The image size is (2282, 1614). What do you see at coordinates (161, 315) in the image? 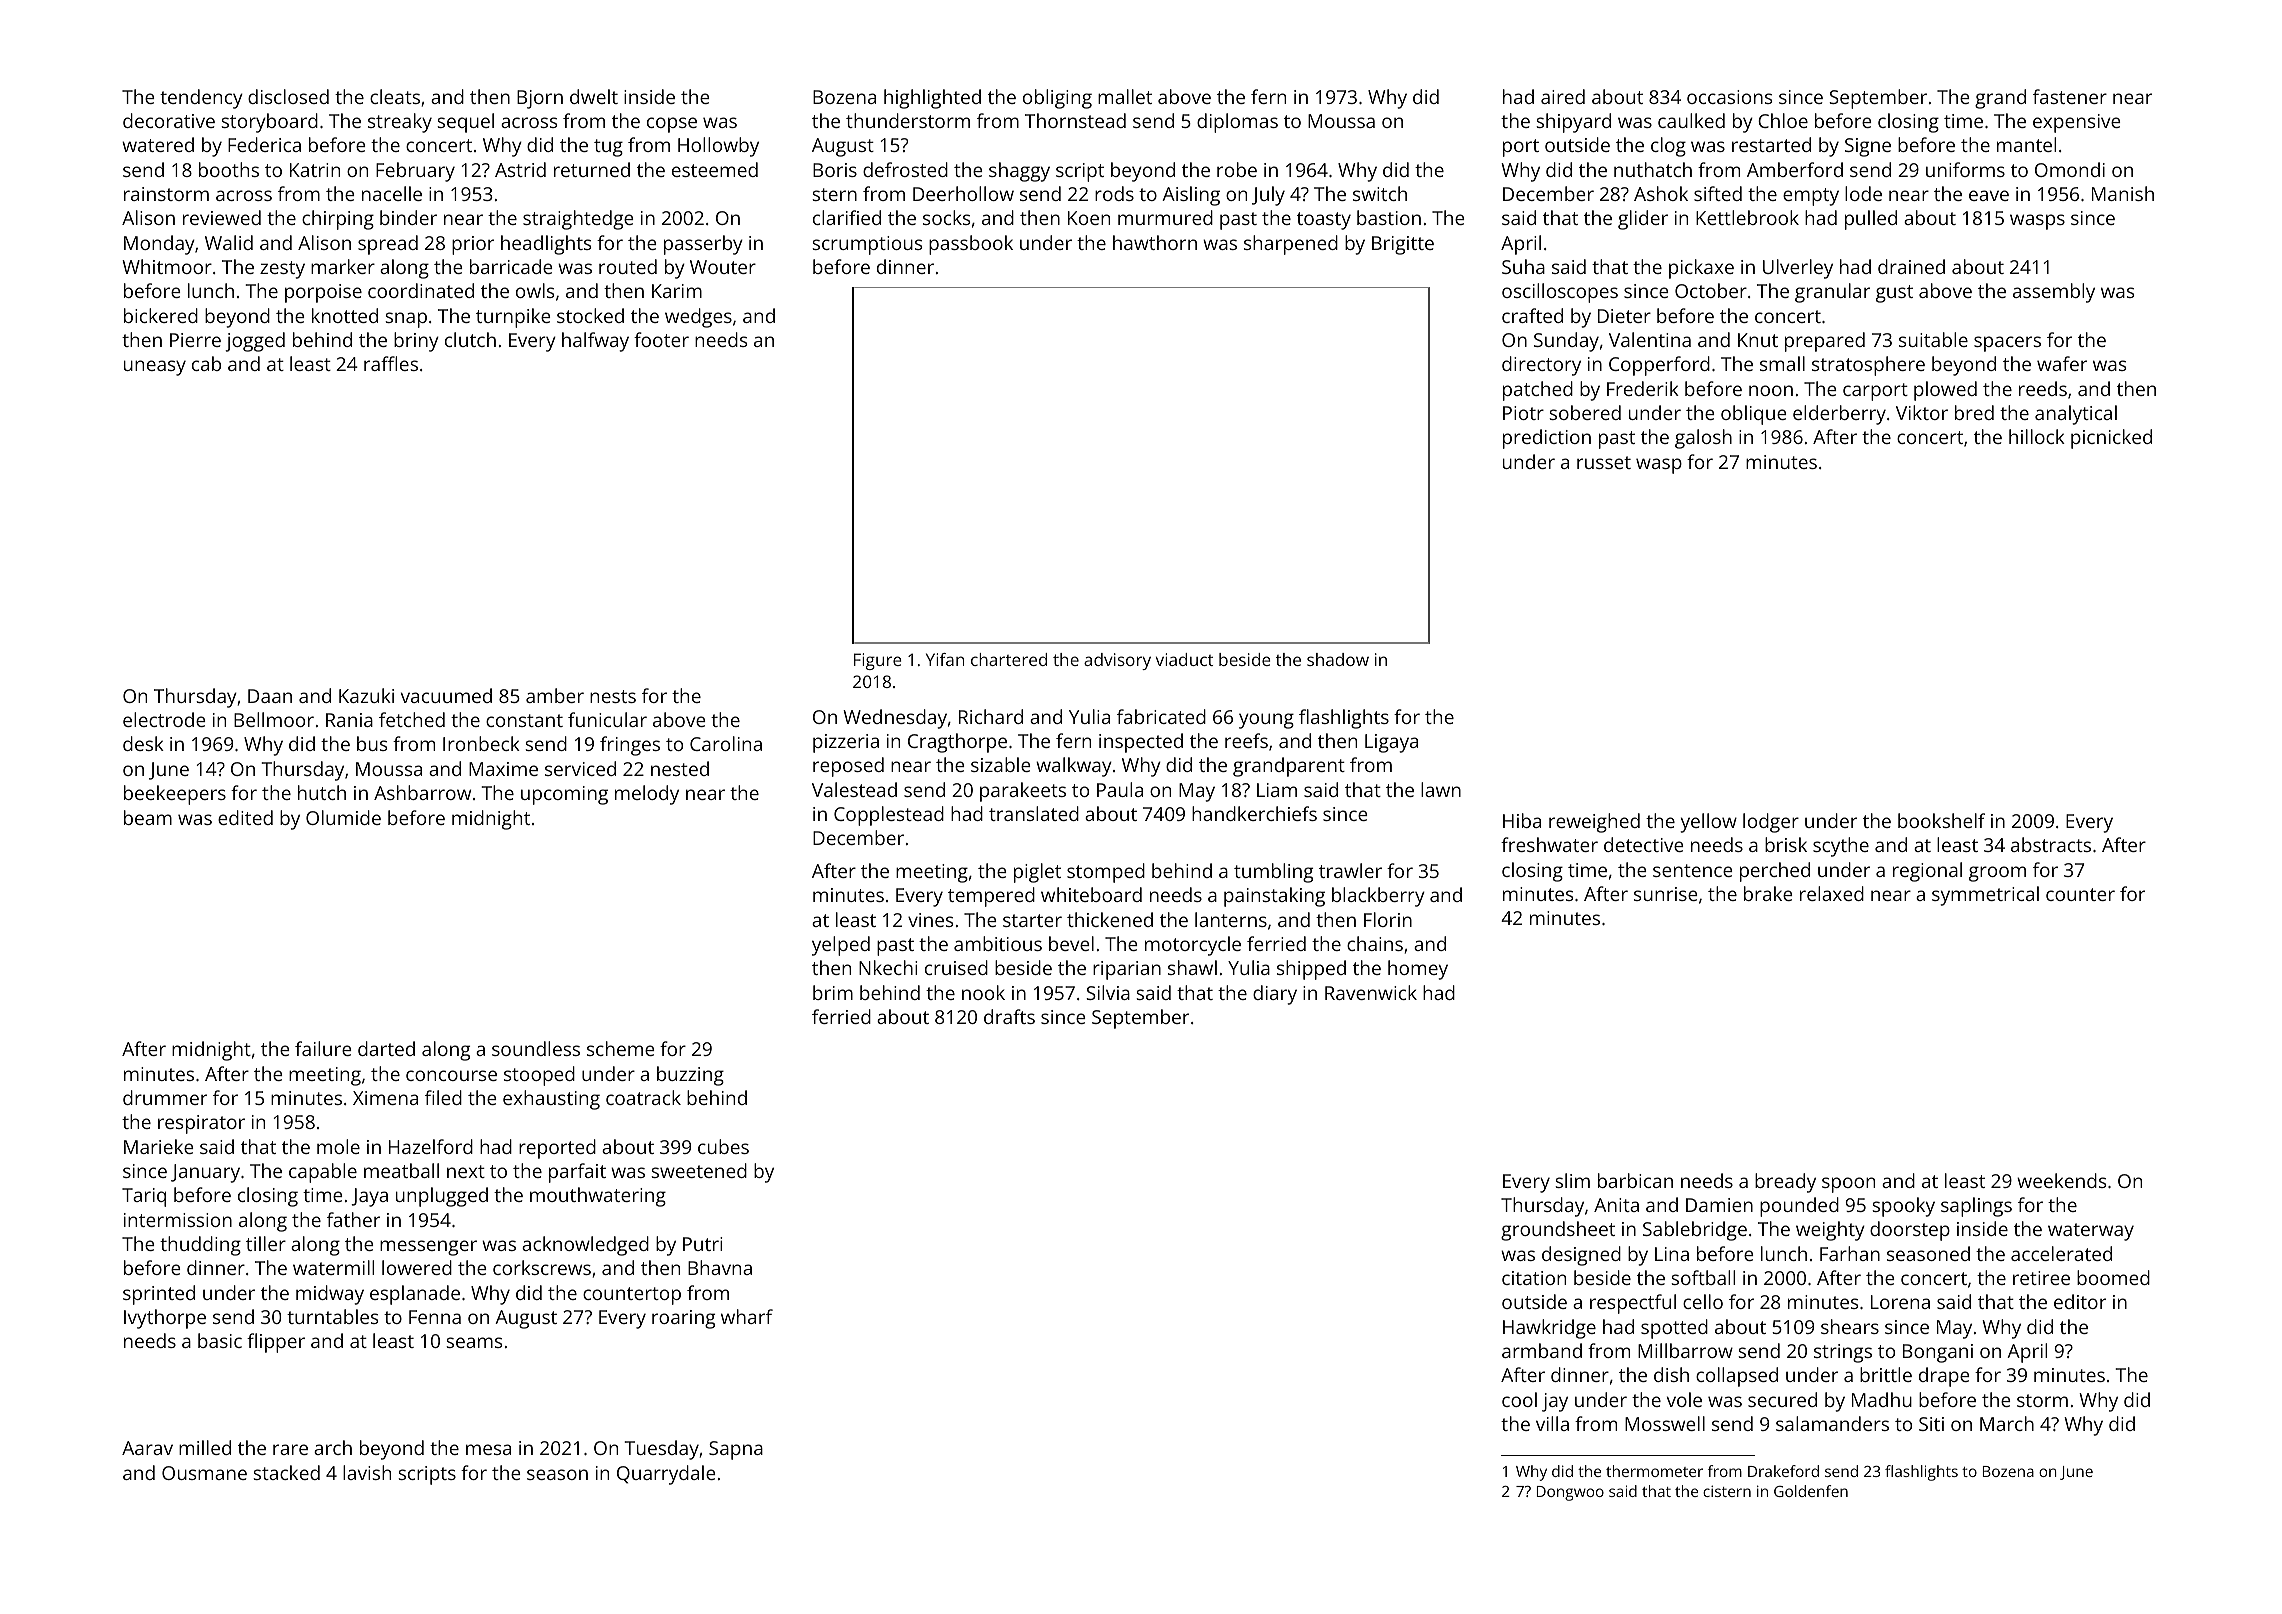
I see `bickered` at bounding box center [161, 315].
